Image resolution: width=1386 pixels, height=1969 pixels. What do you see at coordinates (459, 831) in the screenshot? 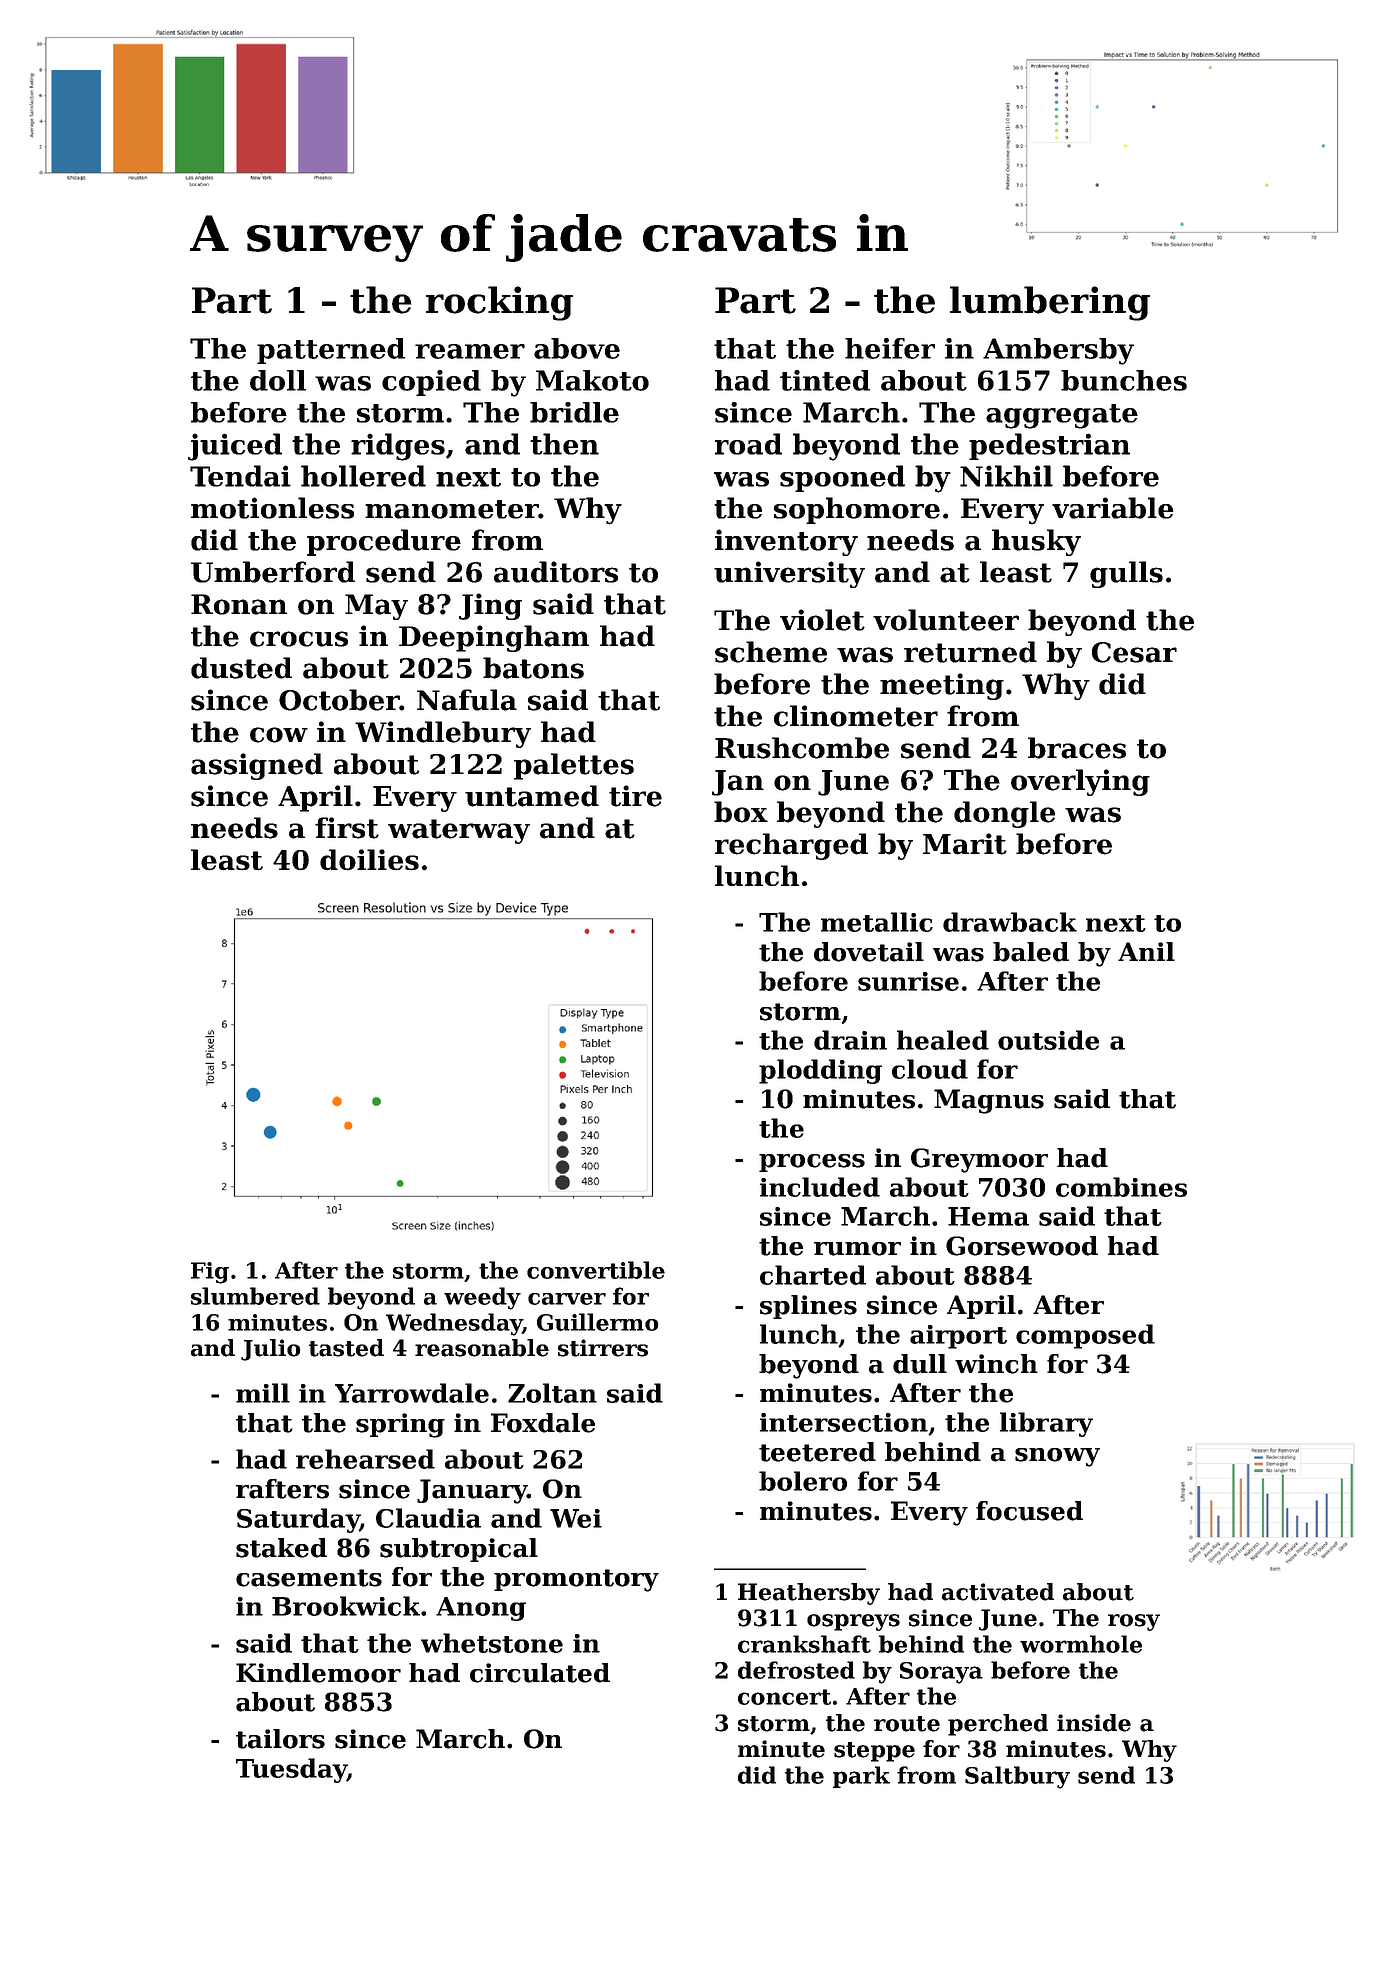
I see `waterway` at bounding box center [459, 831].
